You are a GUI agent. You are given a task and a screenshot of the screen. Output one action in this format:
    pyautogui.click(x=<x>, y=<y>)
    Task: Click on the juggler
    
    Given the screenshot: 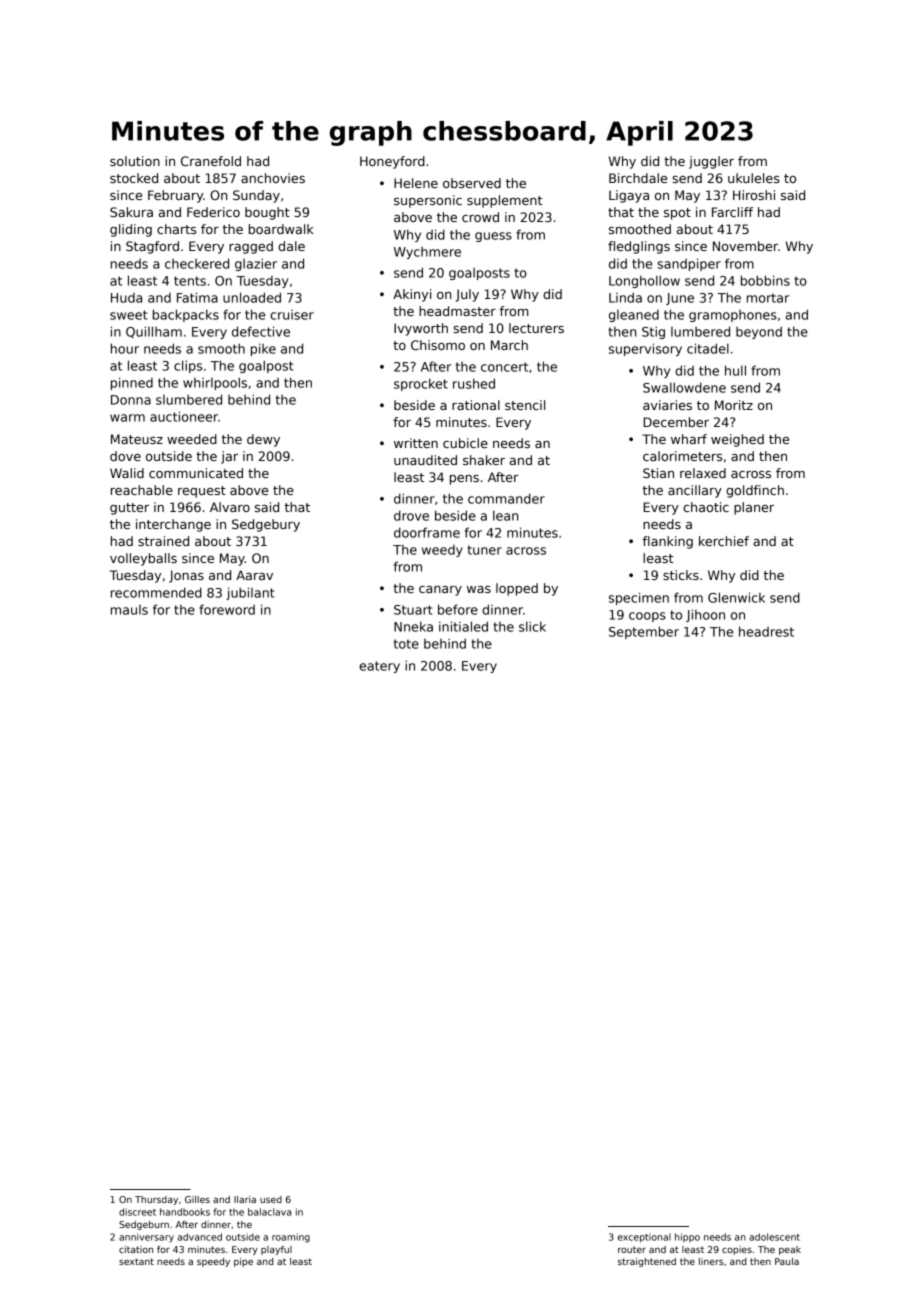 What is the action you would take?
    pyautogui.click(x=711, y=162)
